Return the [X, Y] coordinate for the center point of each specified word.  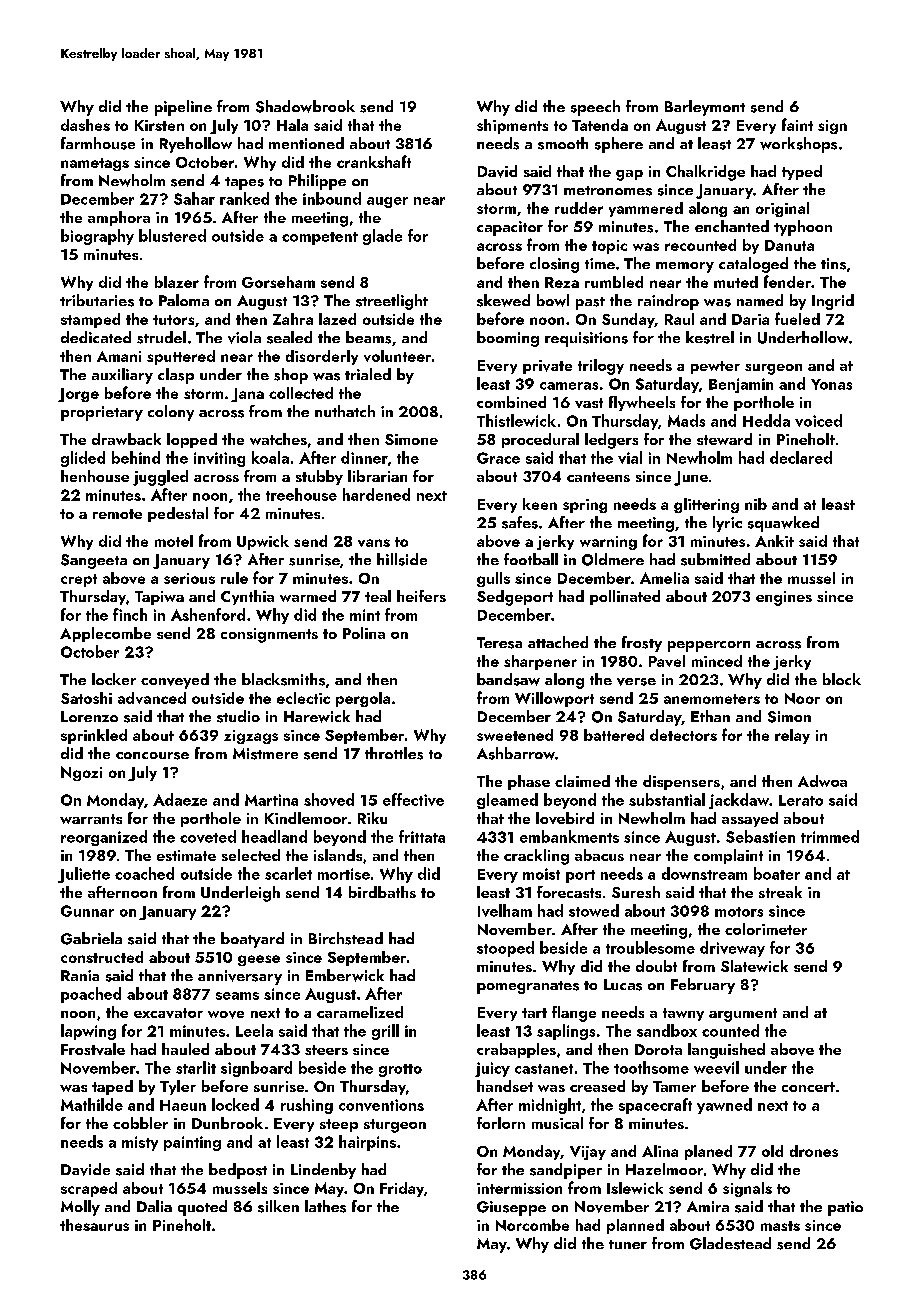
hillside [402, 559]
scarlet [288, 873]
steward [724, 439]
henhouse [95, 476]
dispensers [681, 782]
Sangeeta [94, 561]
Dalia [154, 1206]
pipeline [183, 108]
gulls [493, 579]
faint [797, 124]
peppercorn [709, 646]
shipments [512, 126]
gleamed [507, 801]
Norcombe [532, 1225]
